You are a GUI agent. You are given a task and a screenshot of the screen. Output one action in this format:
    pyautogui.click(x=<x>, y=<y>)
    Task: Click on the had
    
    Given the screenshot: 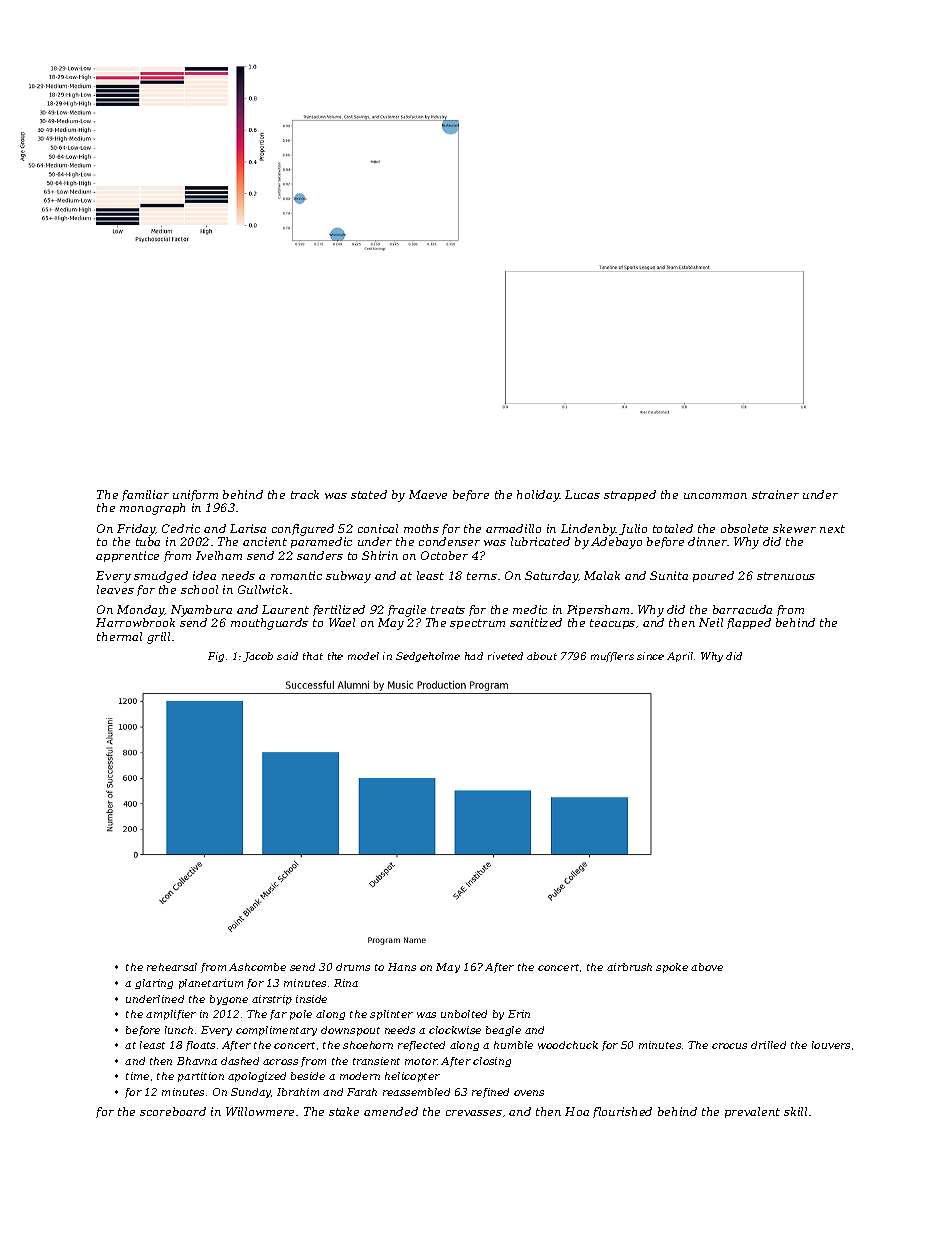 What is the action you would take?
    pyautogui.click(x=474, y=656)
